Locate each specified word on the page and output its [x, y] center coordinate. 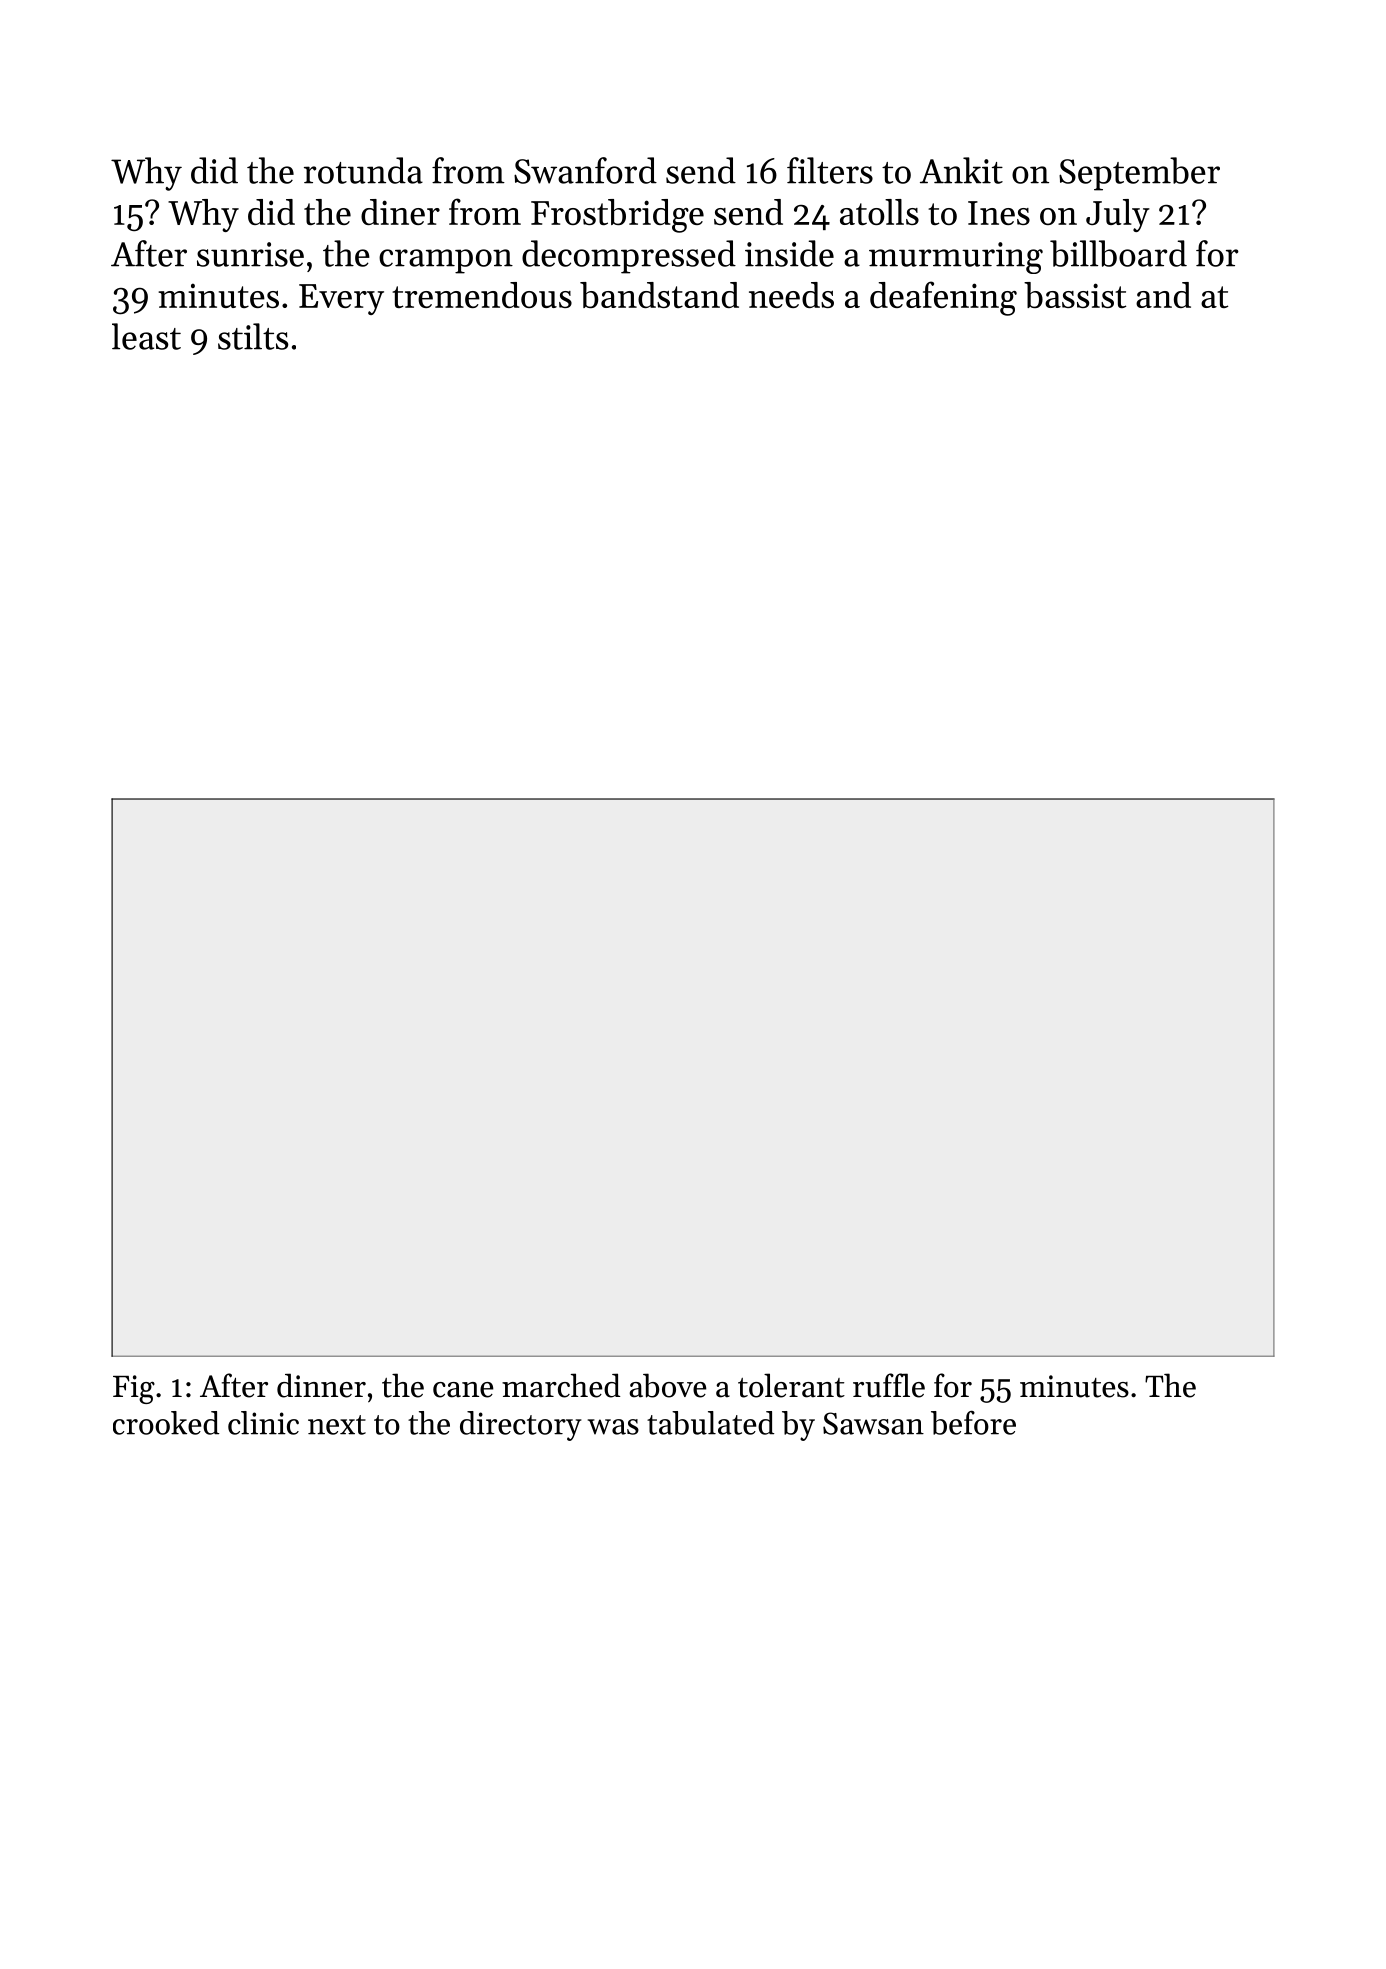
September [1139, 174]
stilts [253, 336]
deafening [943, 298]
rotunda [363, 170]
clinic [263, 1423]
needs [791, 295]
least [146, 336]
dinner [321, 1385]
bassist [1075, 295]
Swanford [585, 170]
